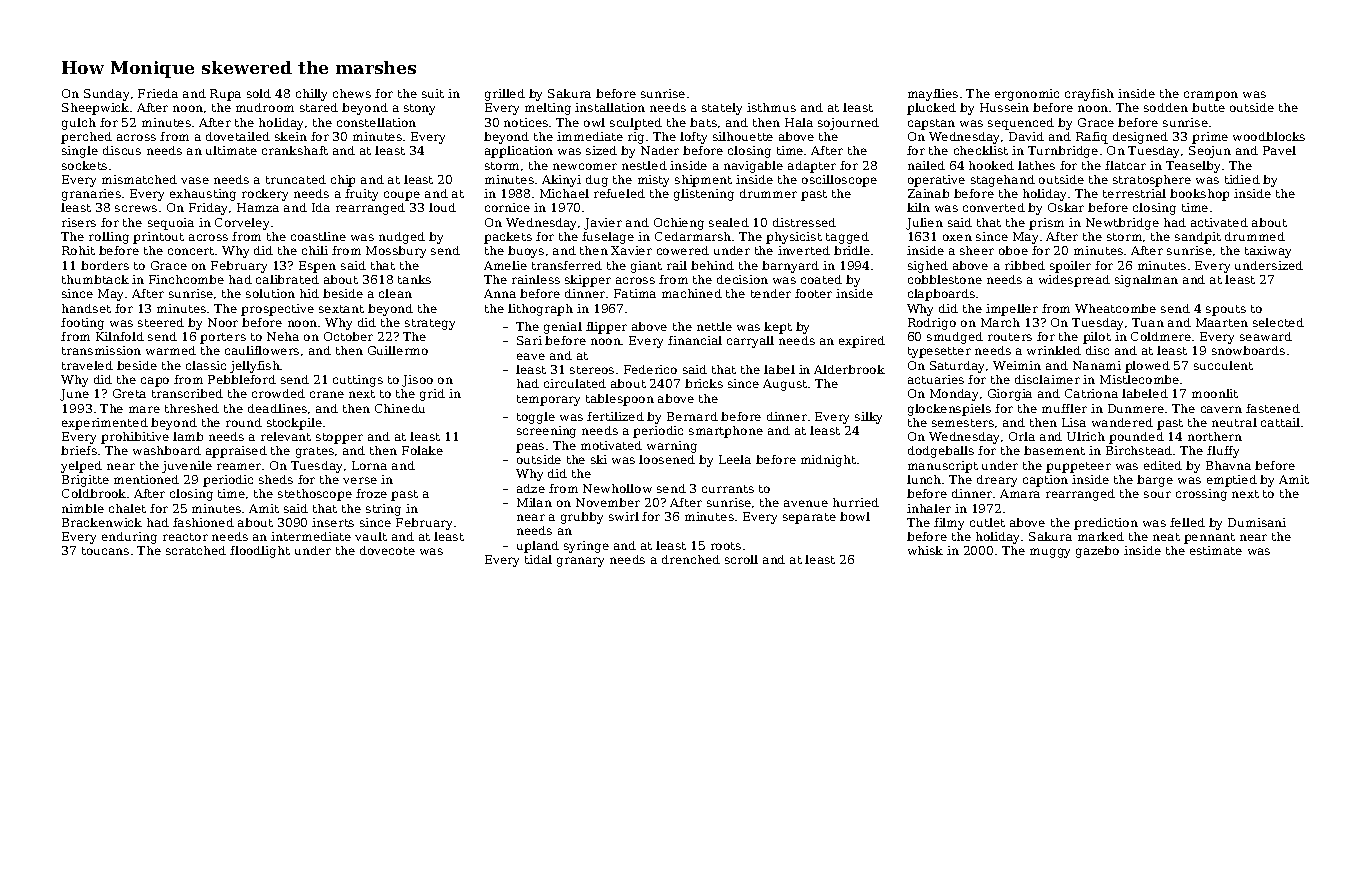  Describe the element at coordinates (315, 250) in the screenshot. I see `chili` at that location.
